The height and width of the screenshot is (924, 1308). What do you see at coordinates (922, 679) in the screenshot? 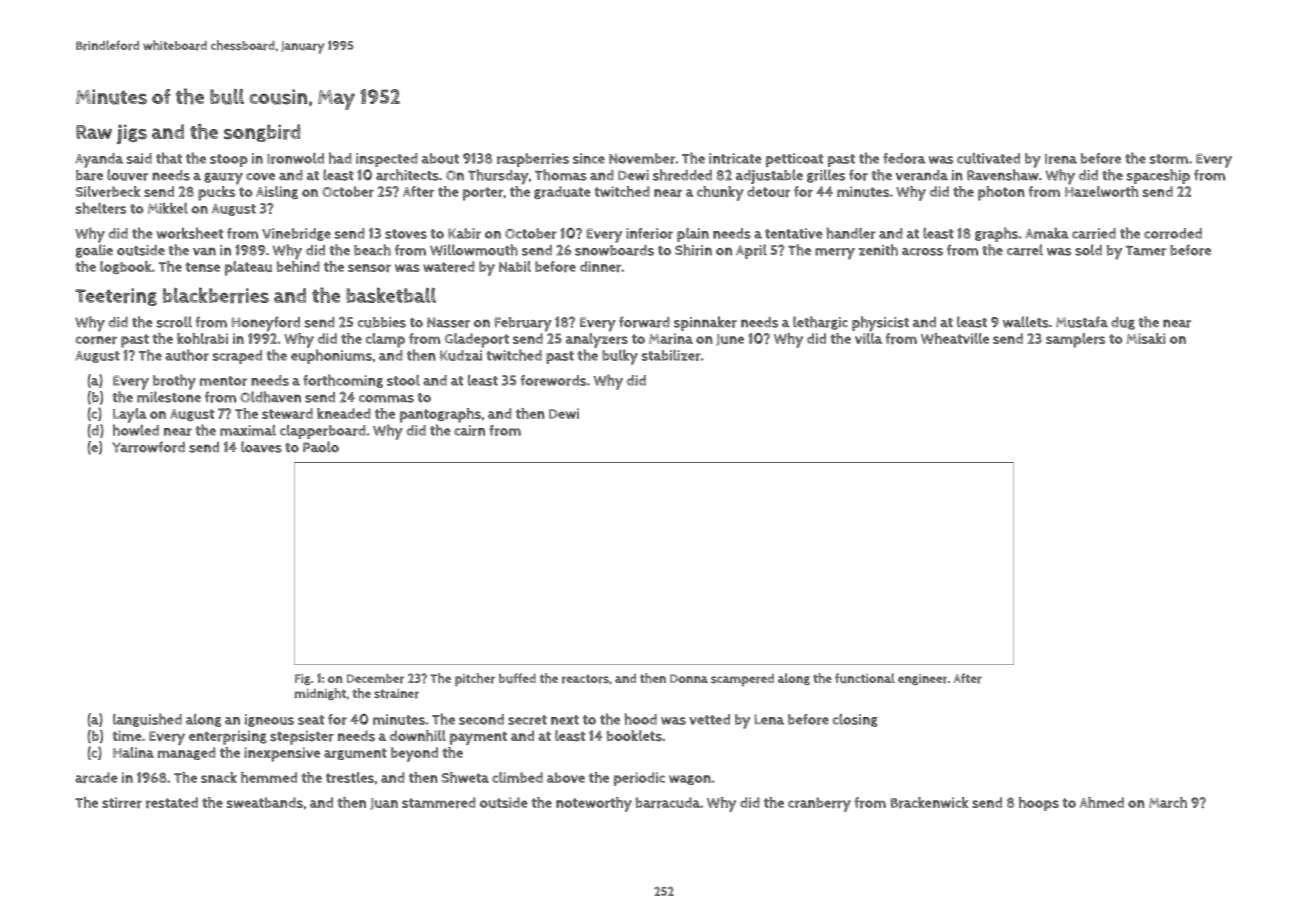
I see `engineer` at bounding box center [922, 679].
